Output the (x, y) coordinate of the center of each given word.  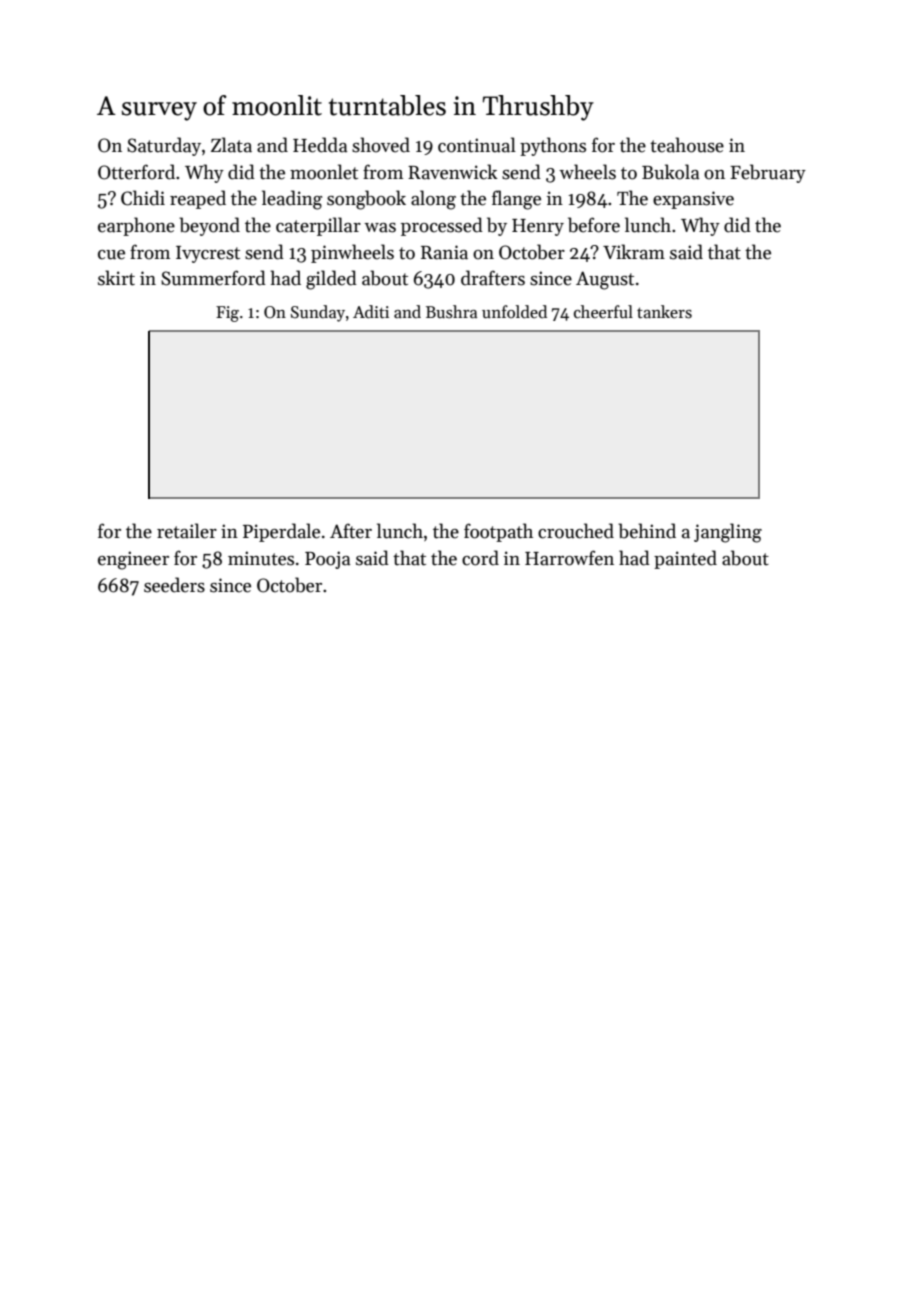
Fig (227, 314)
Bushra (451, 312)
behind (647, 531)
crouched (576, 531)
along (433, 200)
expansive (693, 200)
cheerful (603, 312)
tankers (664, 312)
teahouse (687, 145)
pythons (553, 146)
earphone (136, 226)
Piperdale (281, 532)
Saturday (164, 146)
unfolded (514, 312)
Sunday (318, 313)
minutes (261, 558)
